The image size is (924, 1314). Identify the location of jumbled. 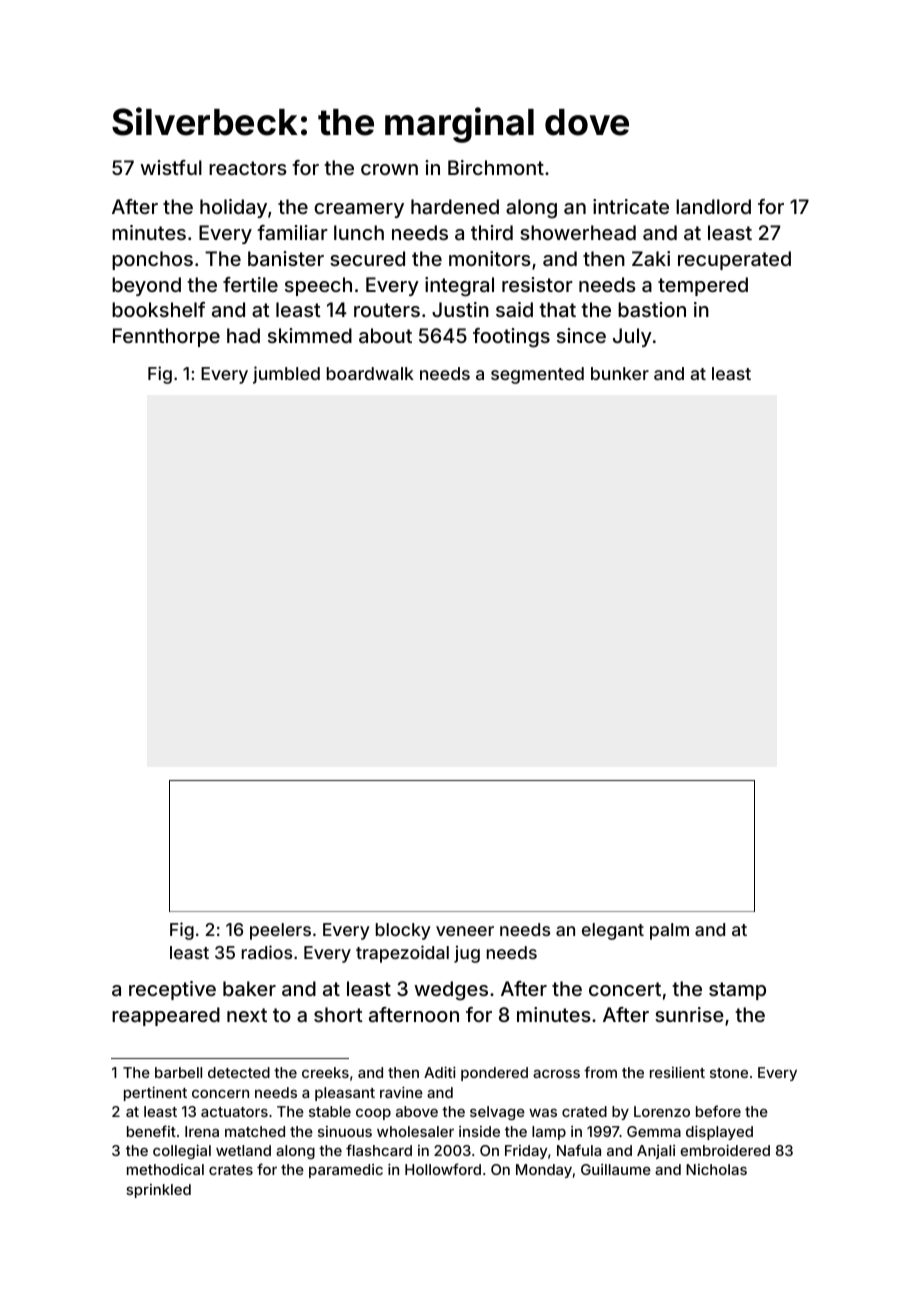
(286, 375).
